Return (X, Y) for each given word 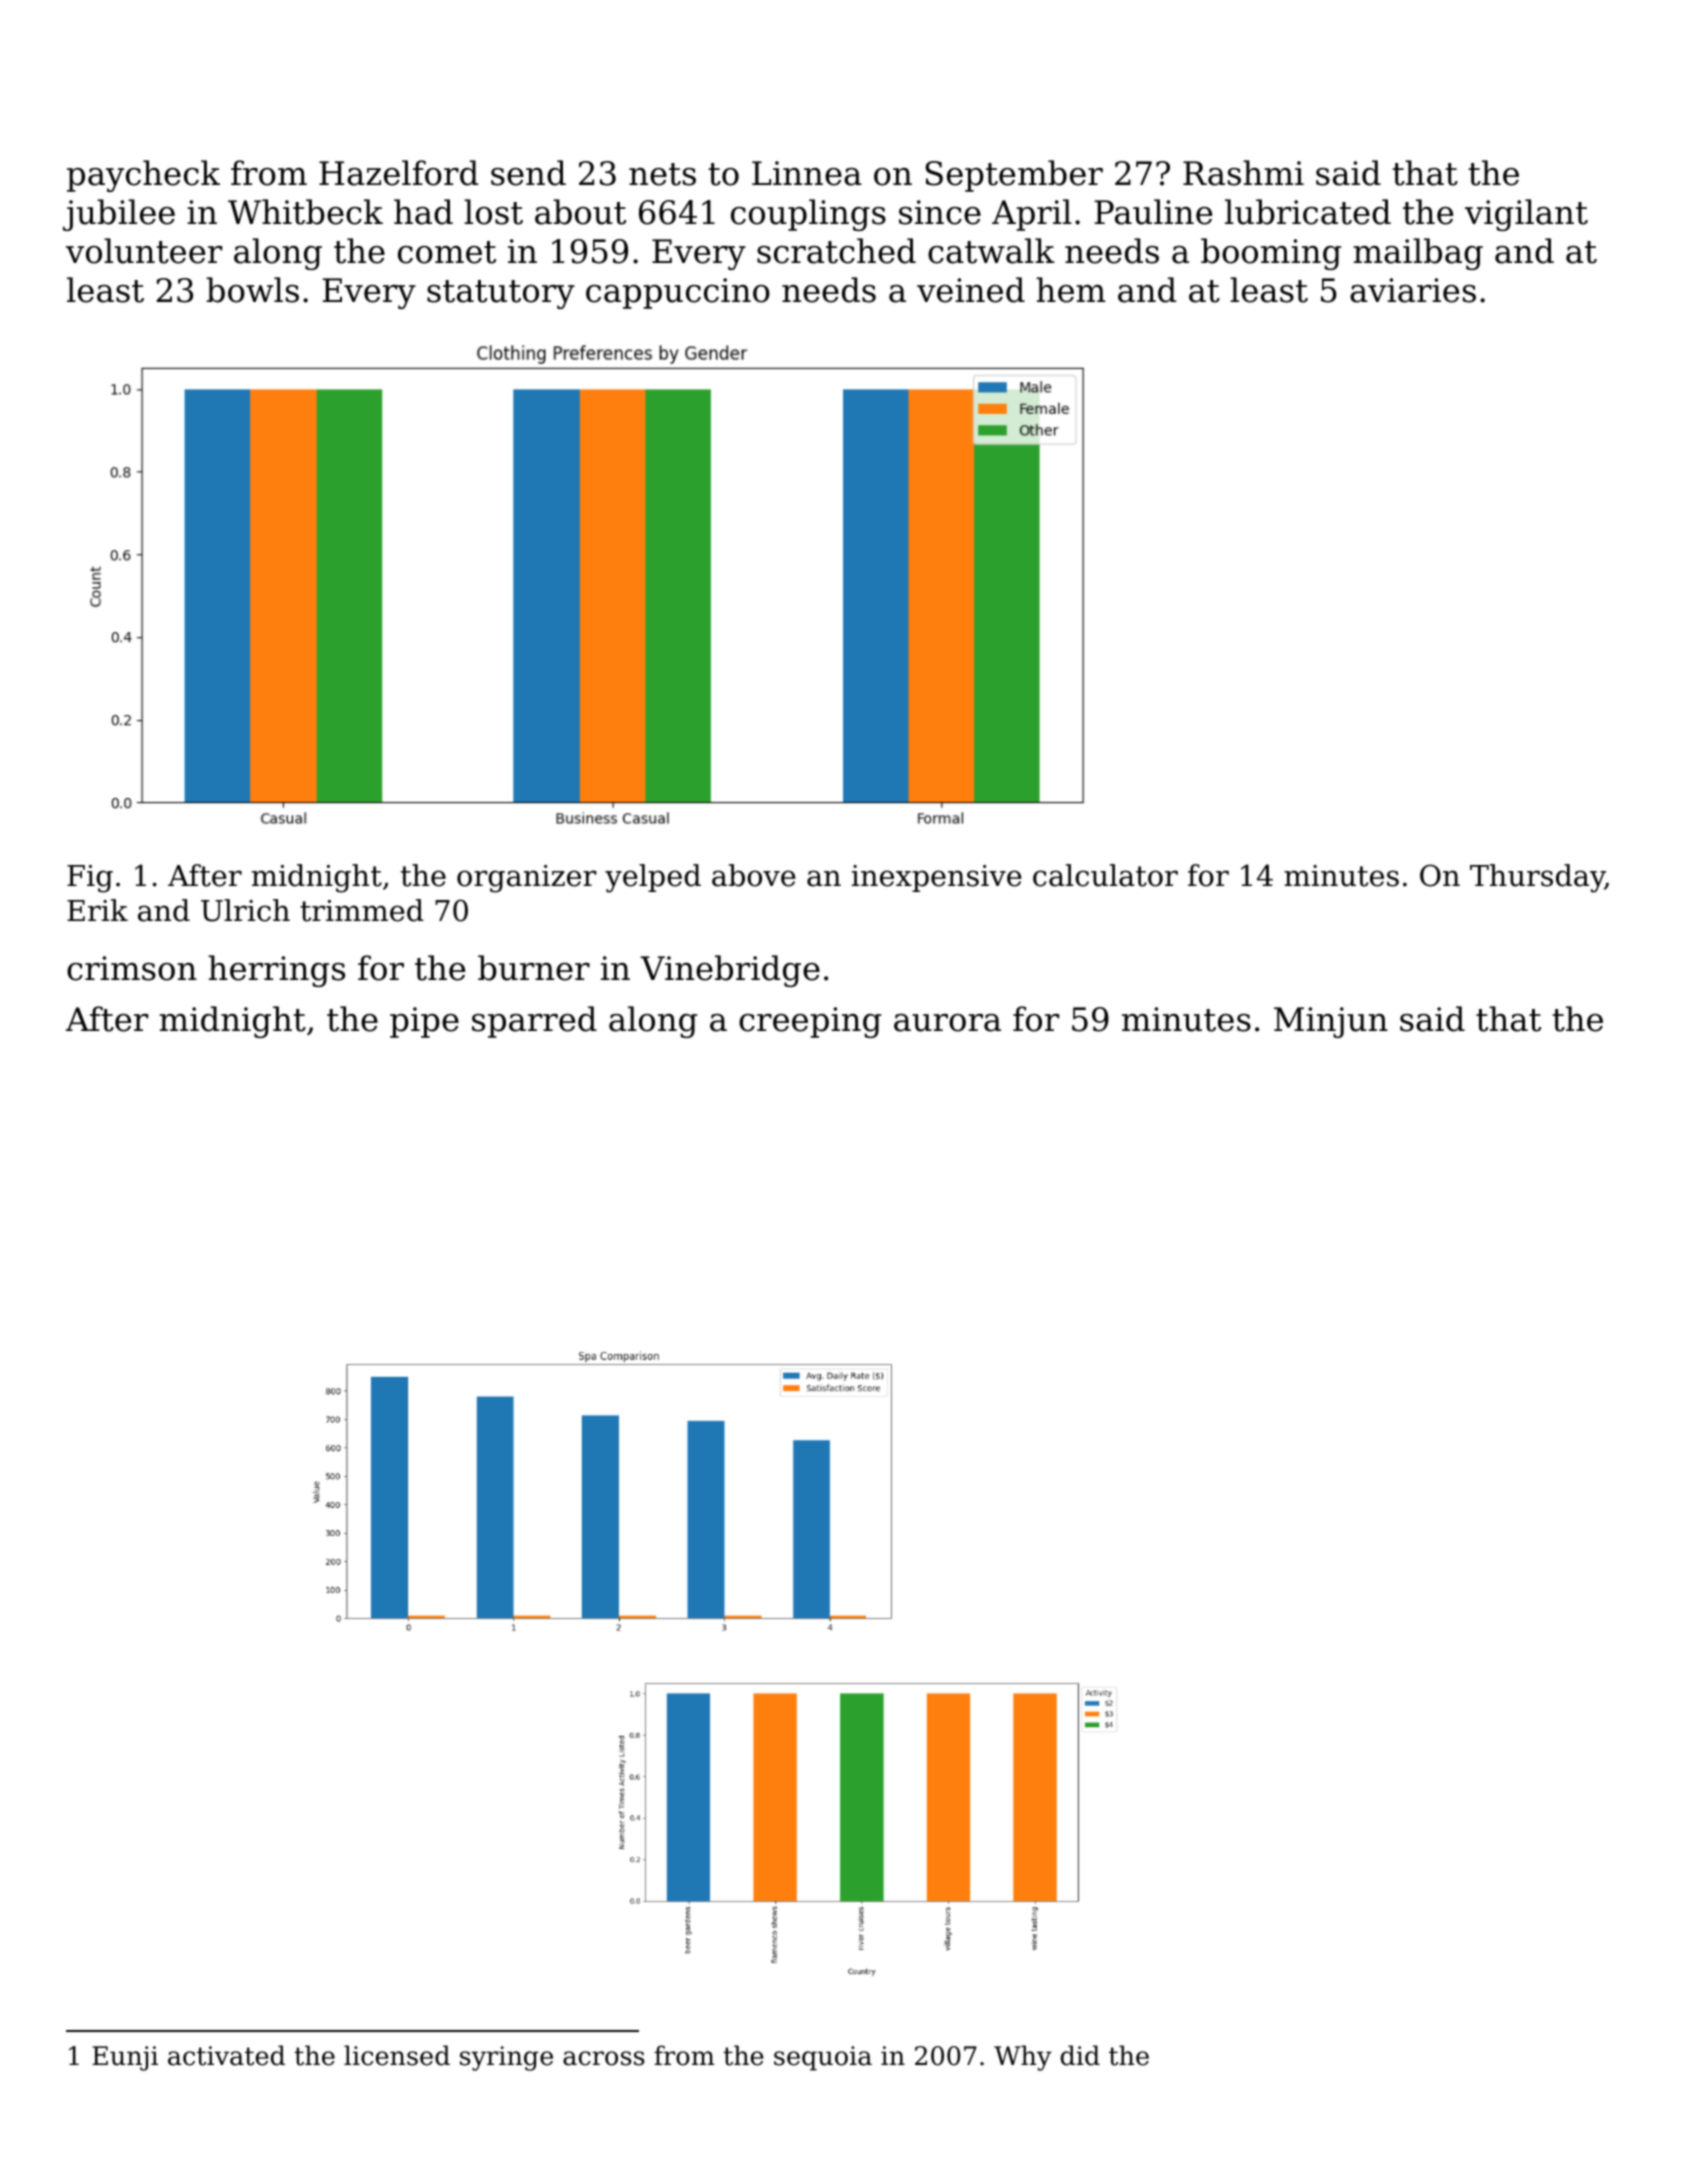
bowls (252, 290)
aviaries (1413, 290)
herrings (276, 971)
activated (226, 2055)
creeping (810, 1022)
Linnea (807, 173)
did (1080, 2055)
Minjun (1331, 1022)
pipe (424, 1022)
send (528, 173)
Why (1023, 2058)
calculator (1105, 875)
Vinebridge (730, 971)
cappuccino (678, 293)
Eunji (125, 2058)
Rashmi (1243, 173)
